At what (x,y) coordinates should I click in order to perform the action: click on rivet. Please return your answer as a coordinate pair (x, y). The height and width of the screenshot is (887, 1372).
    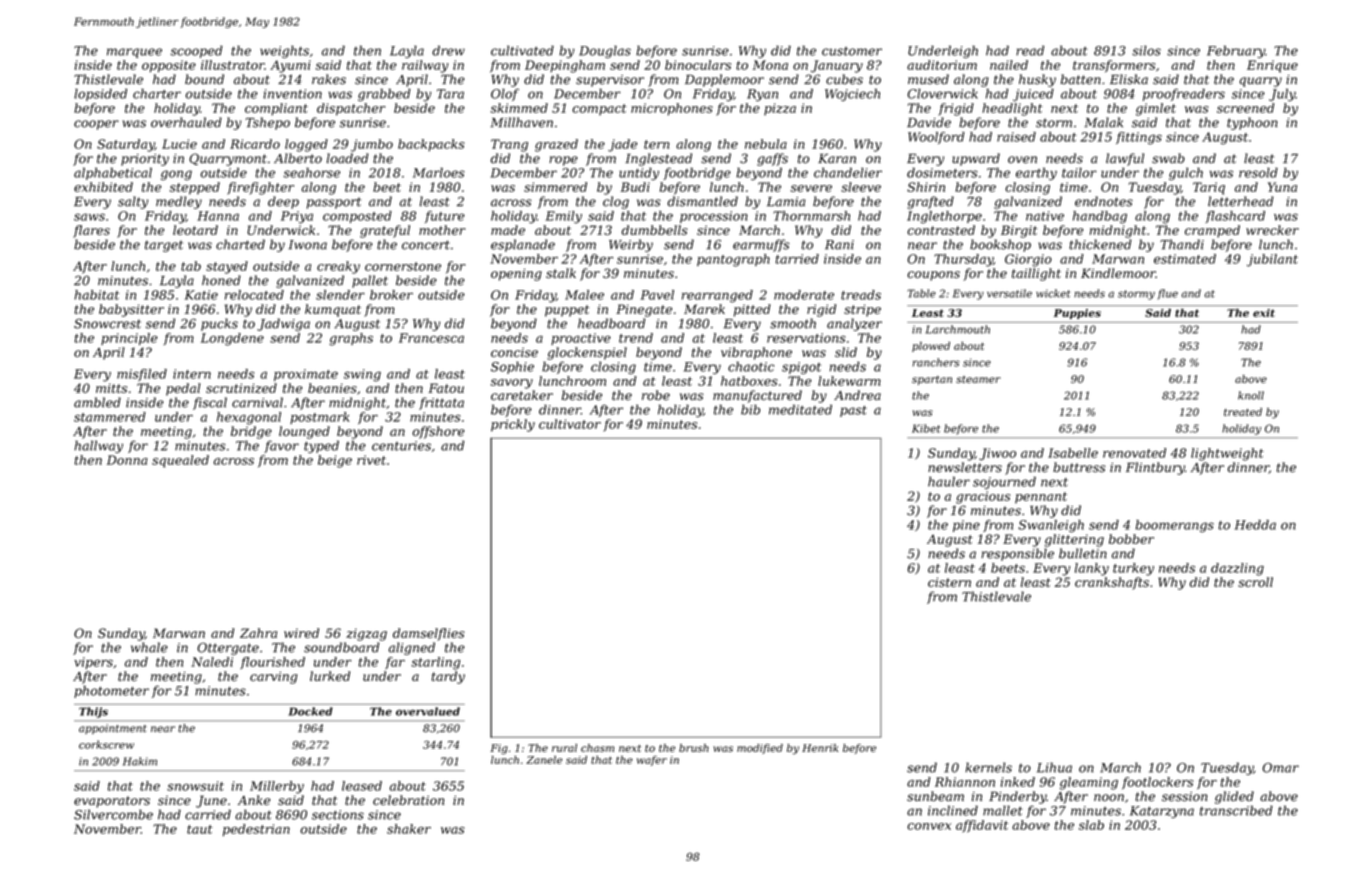
    Looking at the image, I should click on (371, 460).
